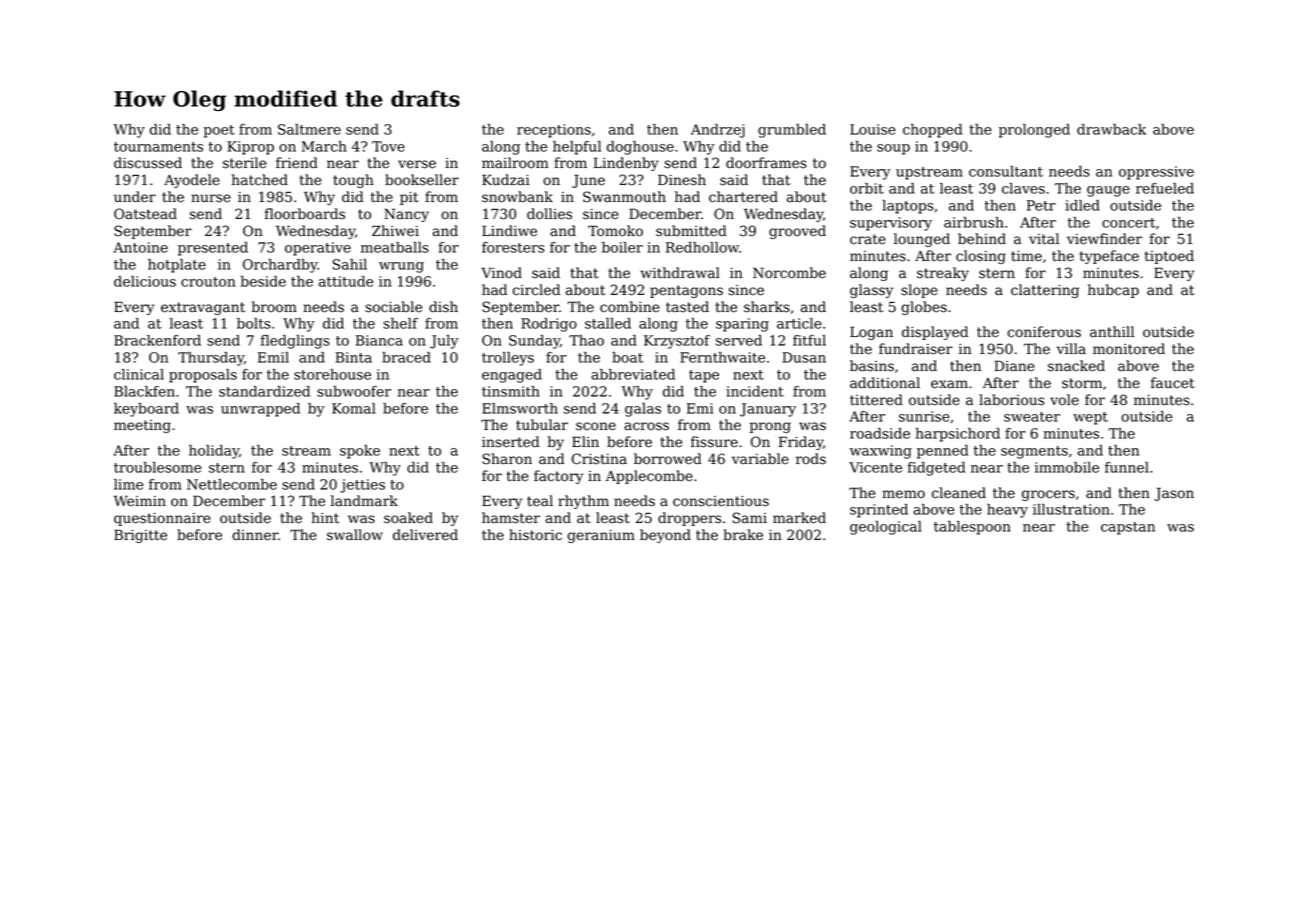 The image size is (1308, 924). What do you see at coordinates (554, 131) in the page?
I see `receptions` at bounding box center [554, 131].
